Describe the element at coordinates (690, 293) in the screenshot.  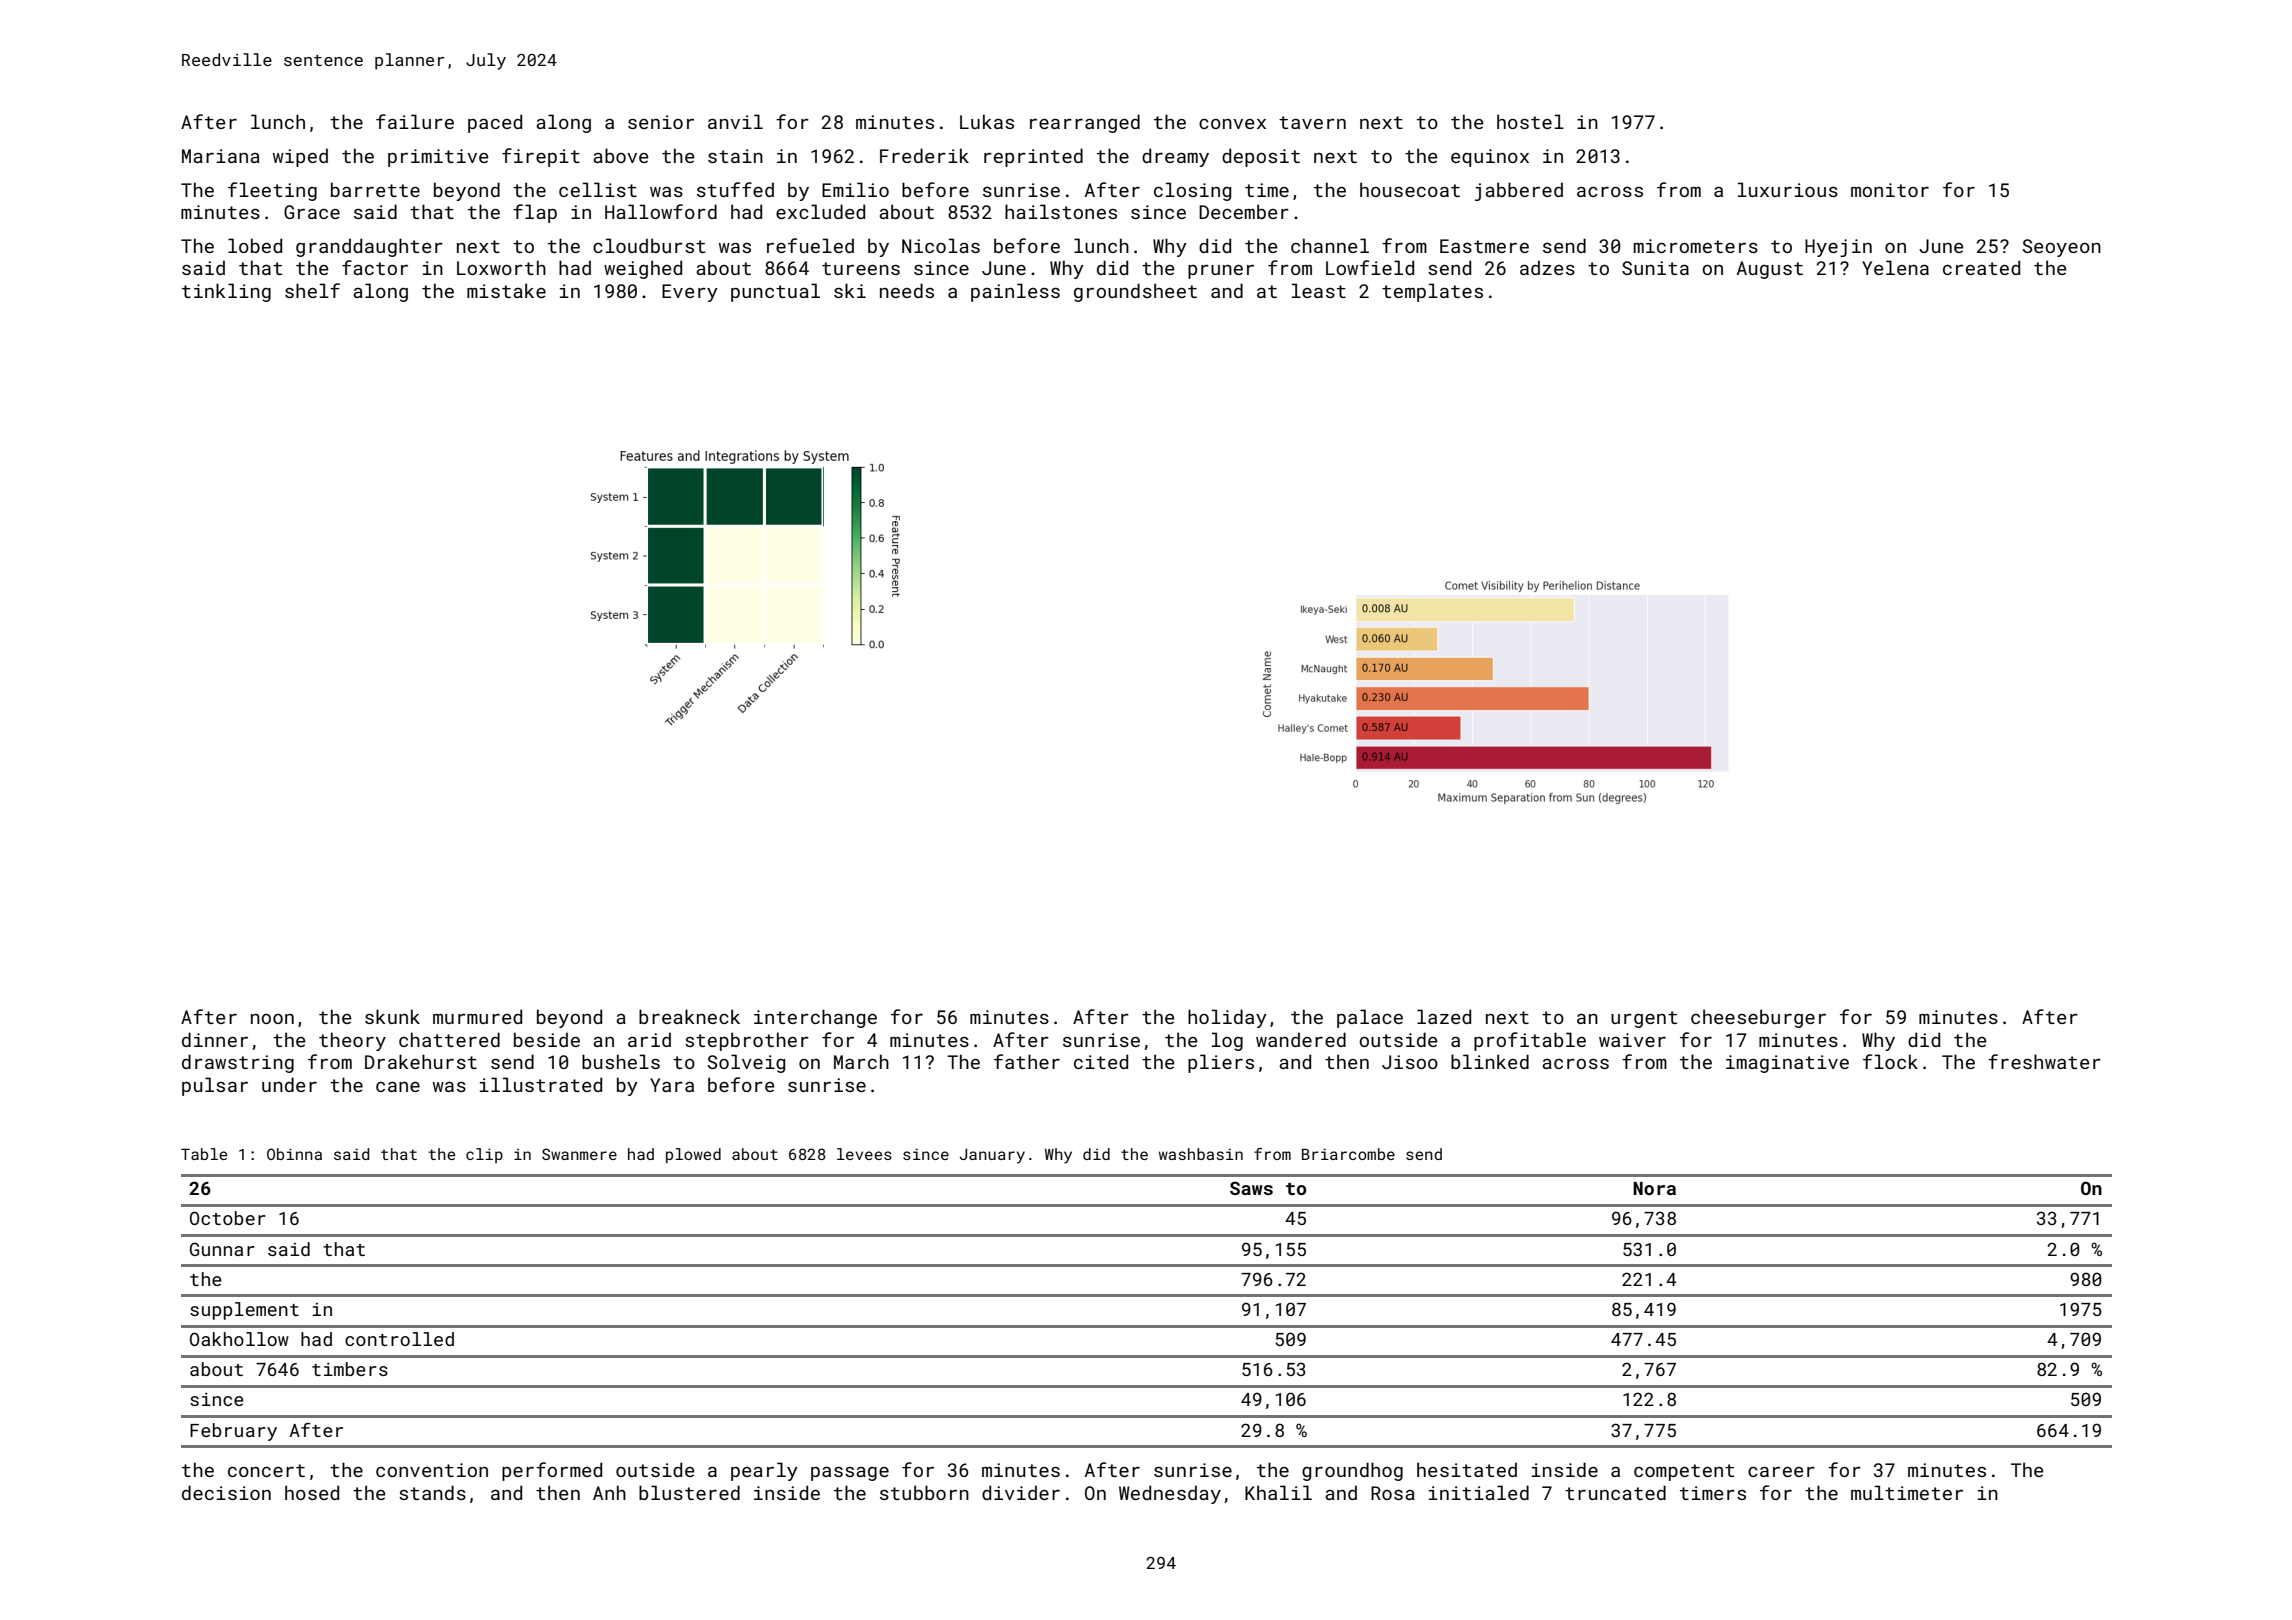
I see `Every` at that location.
